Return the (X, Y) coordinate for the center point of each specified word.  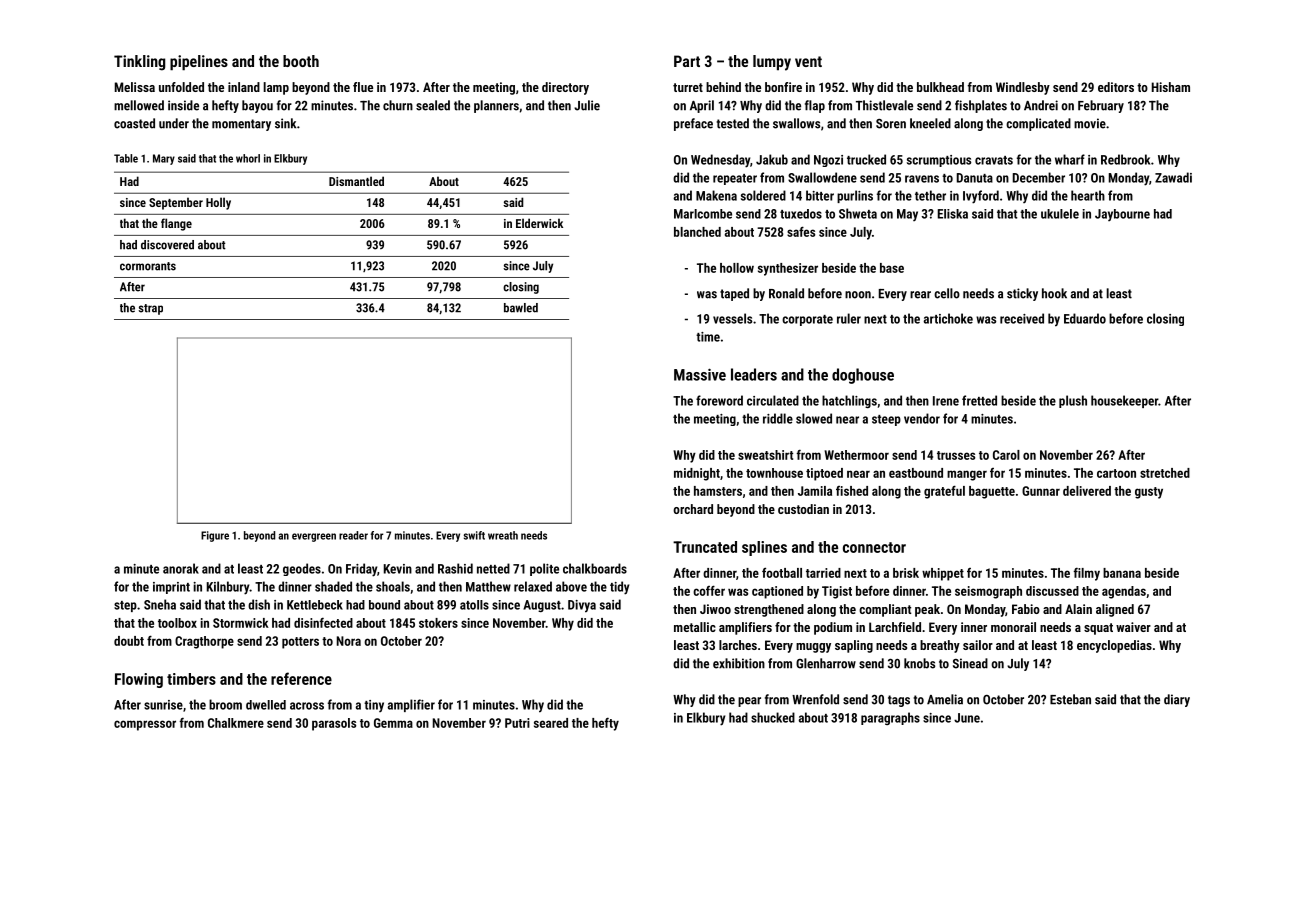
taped (734, 294)
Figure (215, 536)
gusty (1149, 493)
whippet (943, 574)
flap (815, 106)
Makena (716, 195)
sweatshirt (765, 455)
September (176, 203)
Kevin (398, 569)
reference (301, 678)
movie (1090, 123)
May (907, 215)
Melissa (135, 87)
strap (150, 309)
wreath (503, 535)
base (892, 268)
